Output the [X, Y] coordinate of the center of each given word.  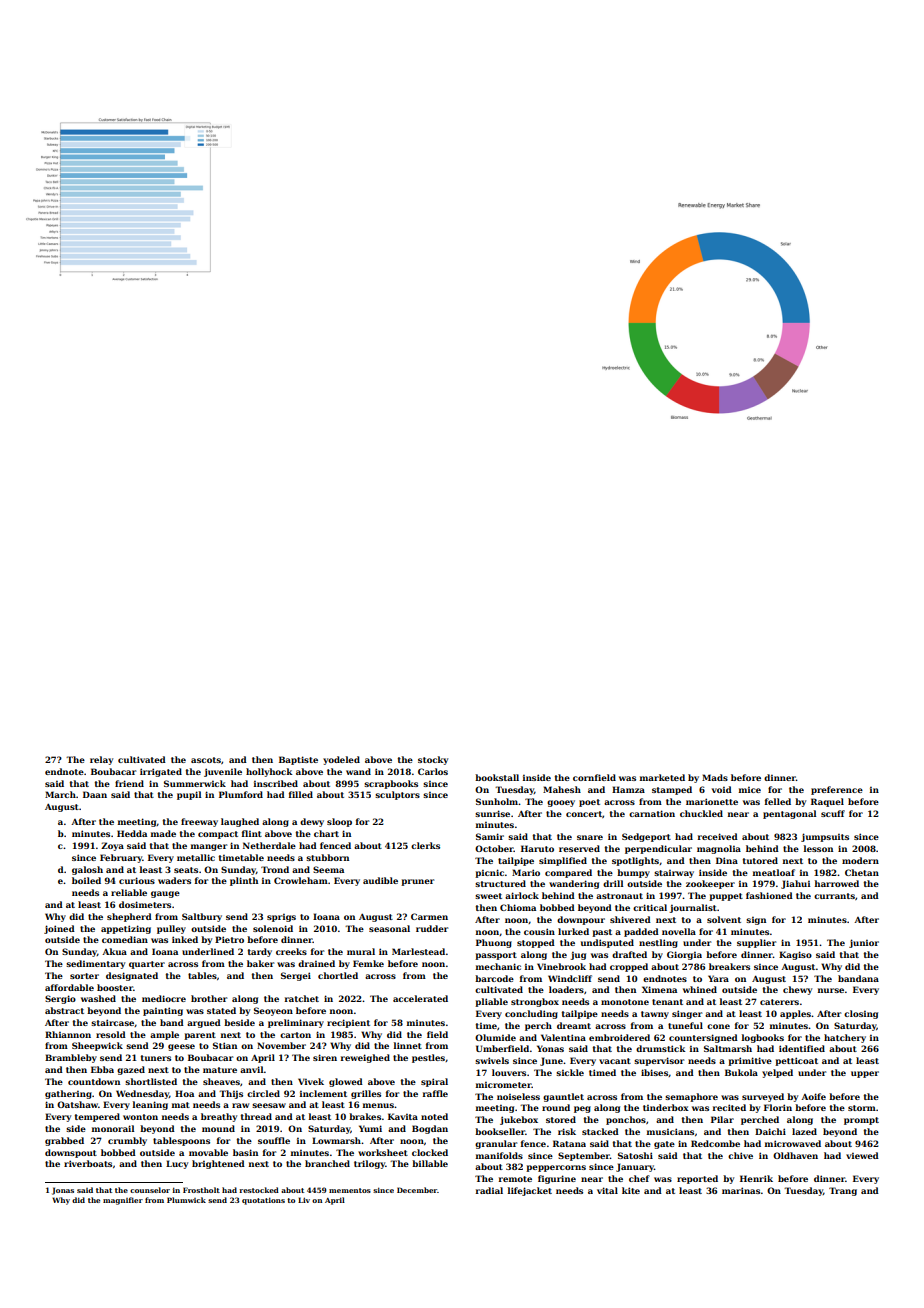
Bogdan [430, 1129]
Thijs [231, 1094]
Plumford [241, 794]
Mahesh [562, 789]
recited [729, 1107]
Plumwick [186, 1200]
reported [697, 1179]
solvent [724, 919]
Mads [715, 777]
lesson [818, 848]
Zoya [112, 846]
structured [500, 883]
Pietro [229, 939]
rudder [432, 928]
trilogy [369, 1164]
